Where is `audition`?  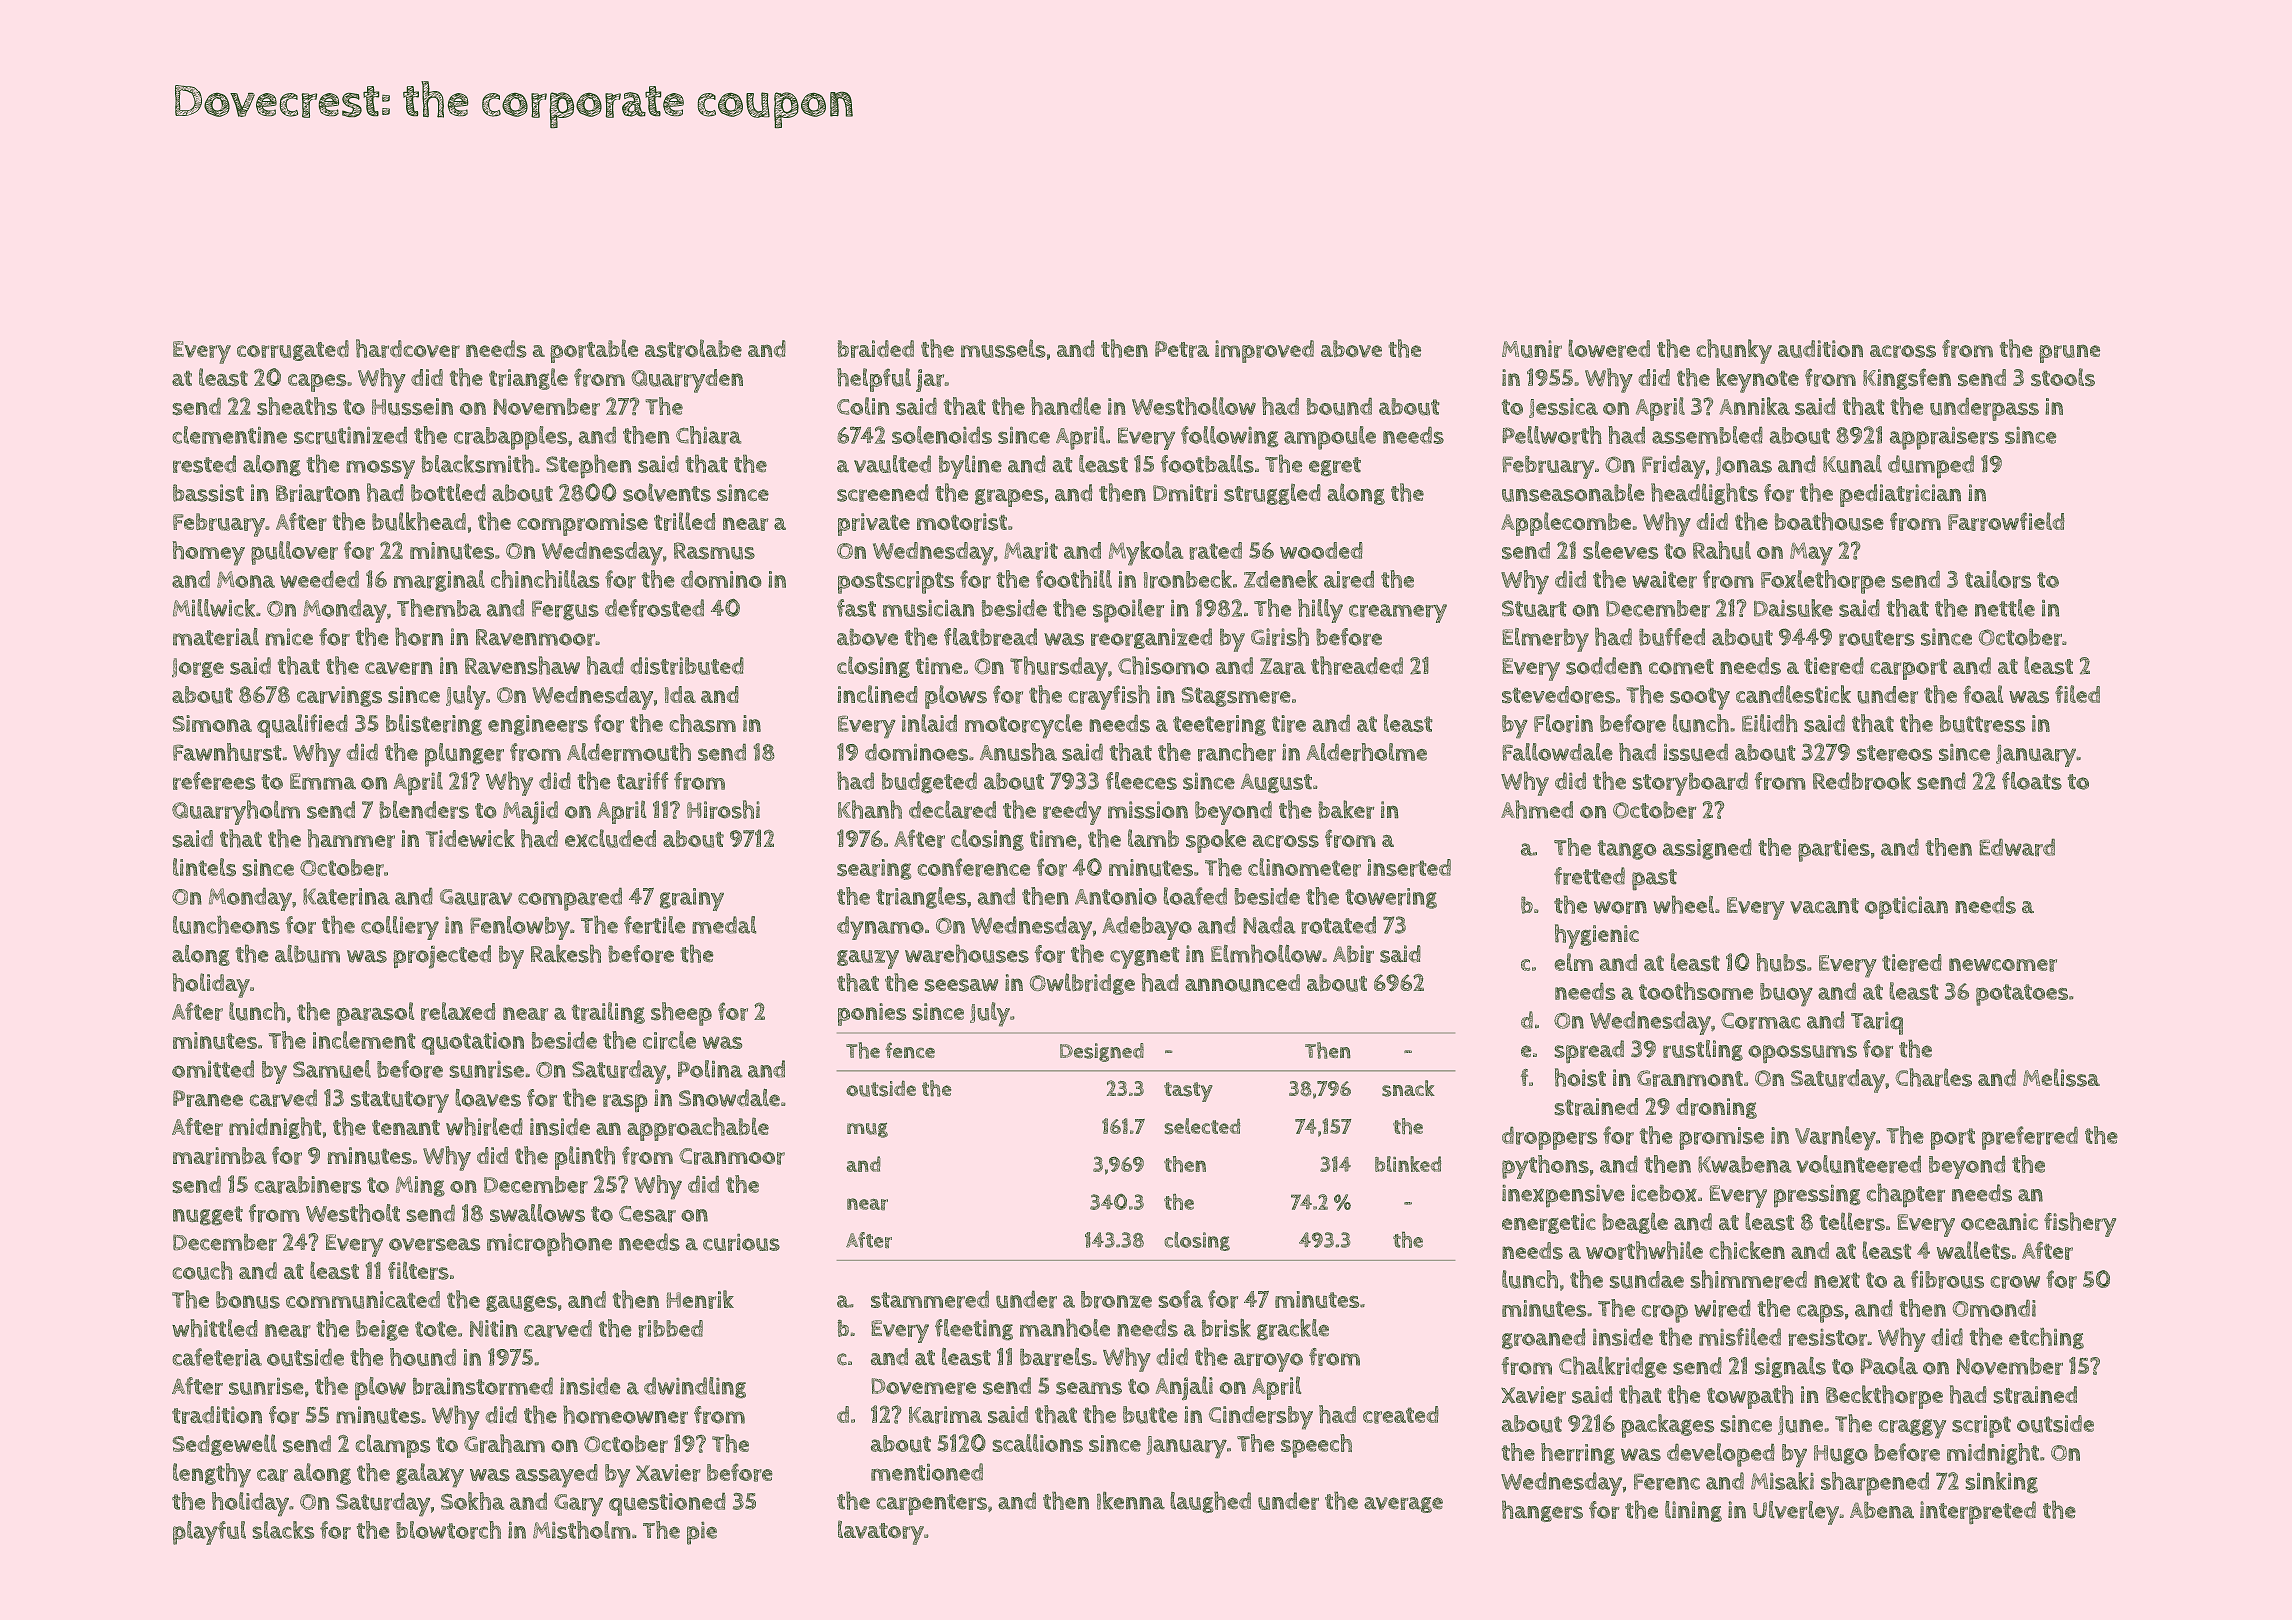 audition is located at coordinates (1820, 349).
